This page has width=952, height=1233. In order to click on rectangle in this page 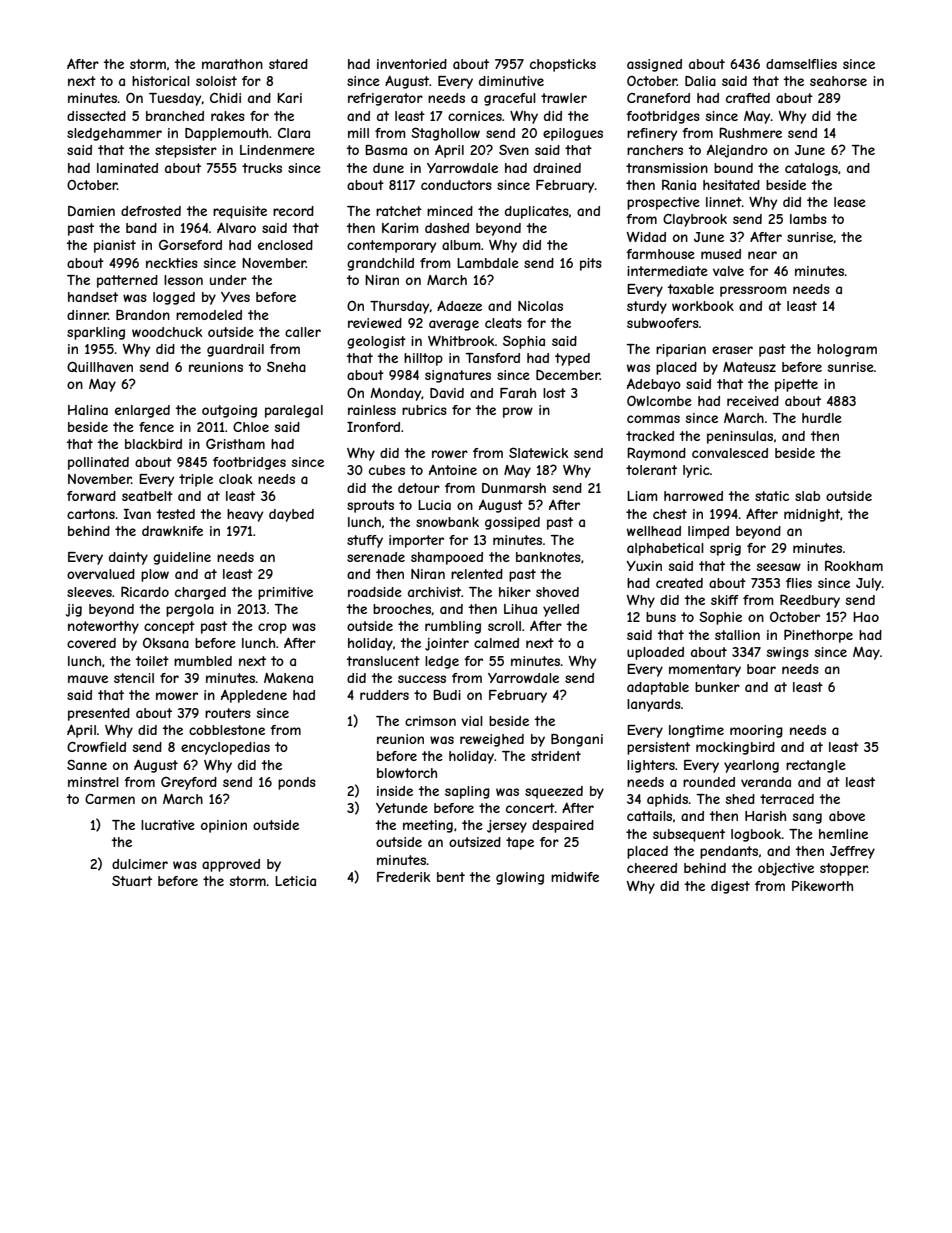, I will do `click(816, 766)`.
